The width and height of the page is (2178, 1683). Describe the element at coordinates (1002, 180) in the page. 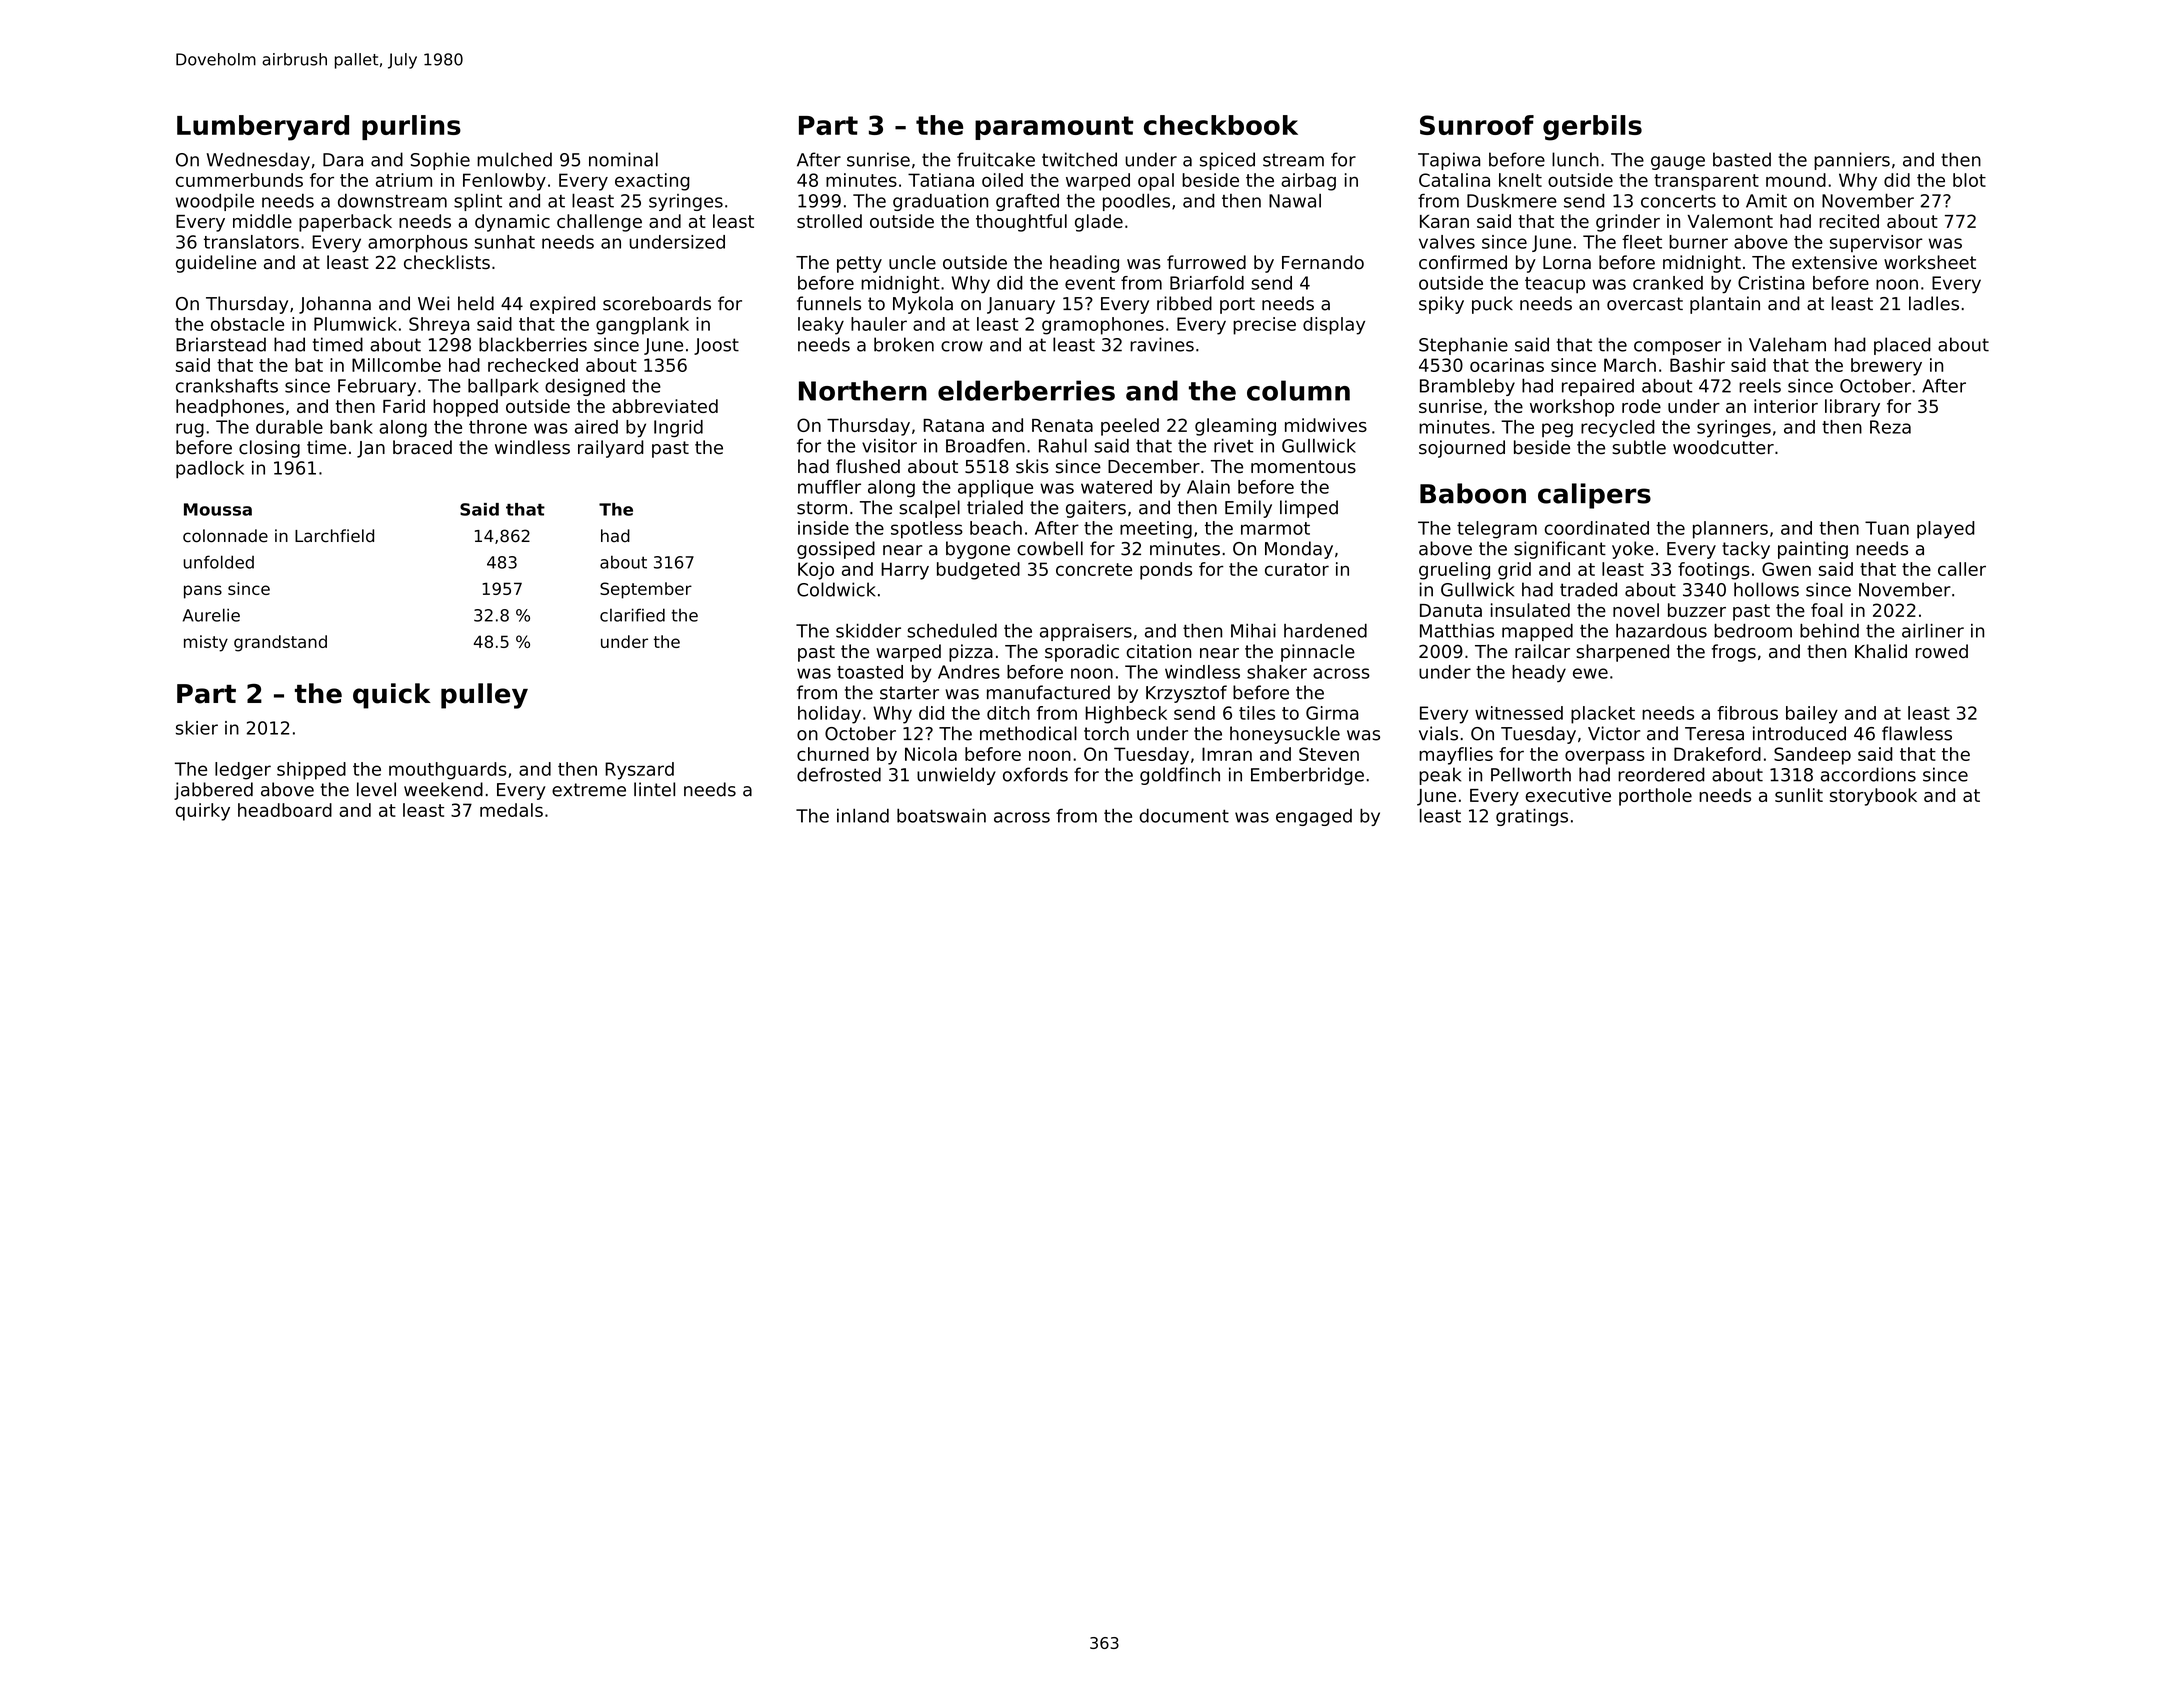

I see `oiled` at that location.
